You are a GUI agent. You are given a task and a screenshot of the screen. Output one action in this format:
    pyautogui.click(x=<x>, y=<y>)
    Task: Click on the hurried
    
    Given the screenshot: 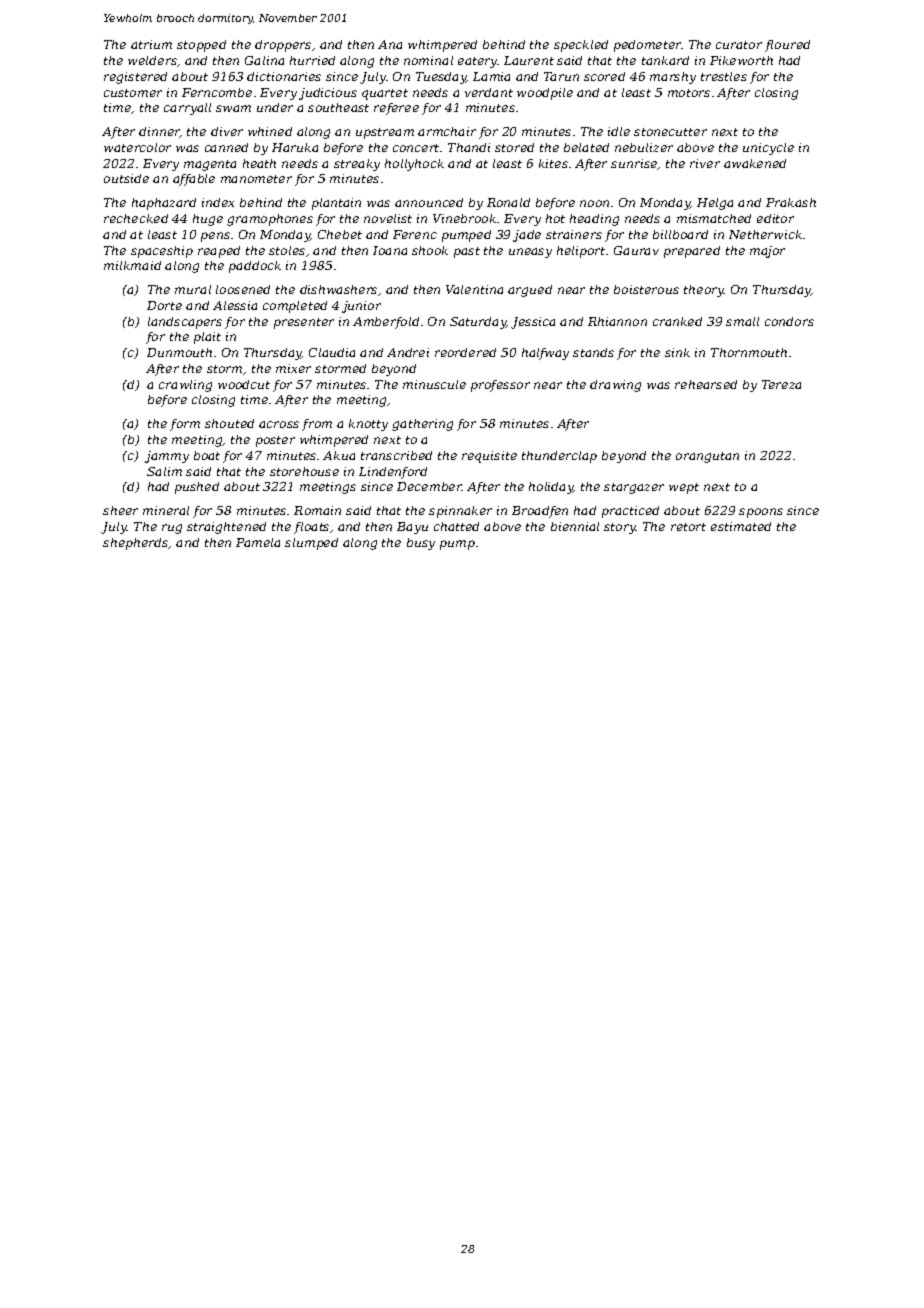 What is the action you would take?
    pyautogui.click(x=312, y=60)
